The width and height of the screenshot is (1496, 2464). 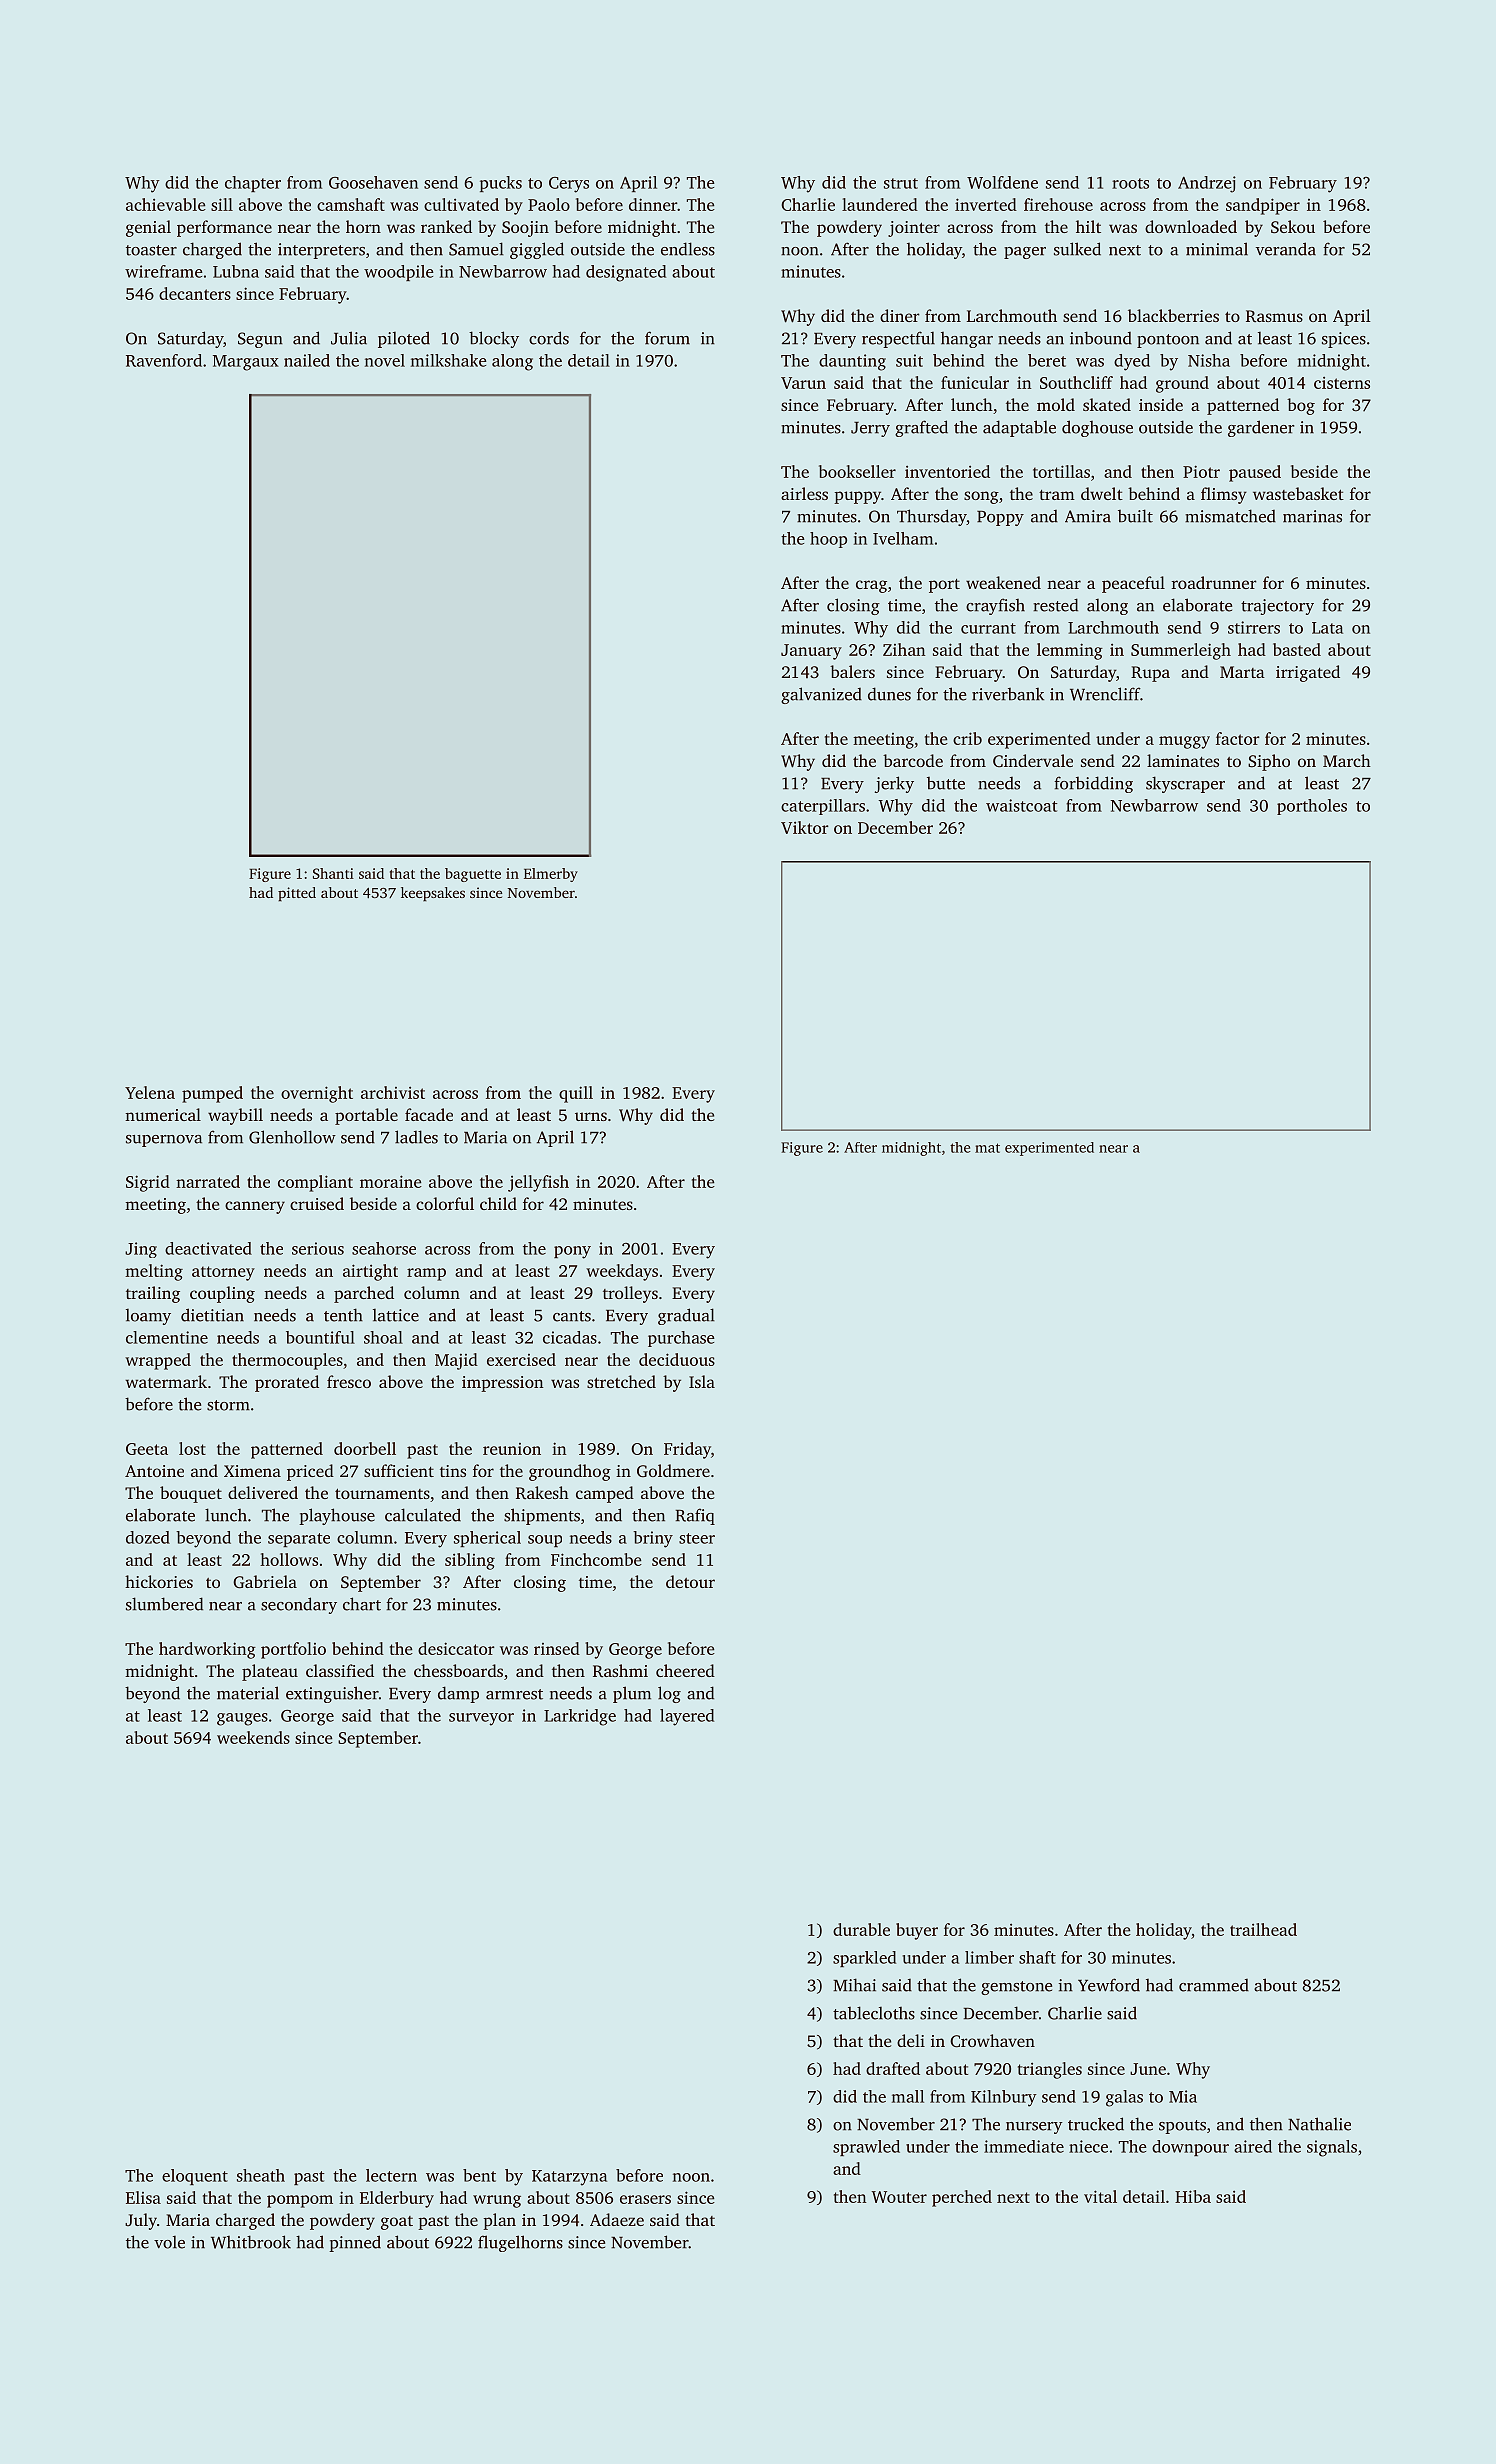 What do you see at coordinates (337, 1516) in the screenshot?
I see `playhouse` at bounding box center [337, 1516].
